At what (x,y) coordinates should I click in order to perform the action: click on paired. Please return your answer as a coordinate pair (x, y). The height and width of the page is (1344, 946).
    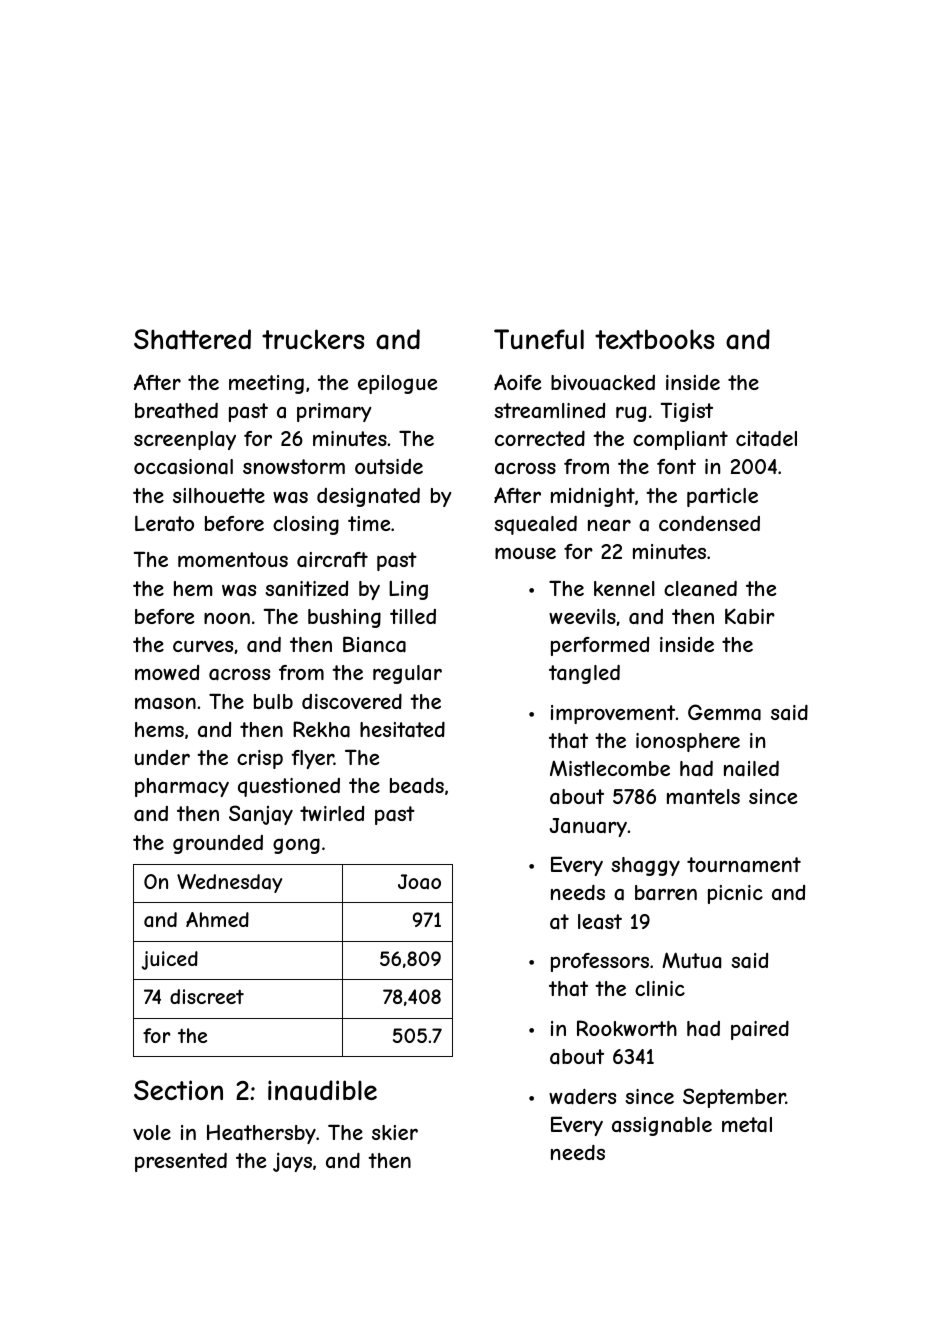
    Looking at the image, I should click on (760, 1030).
